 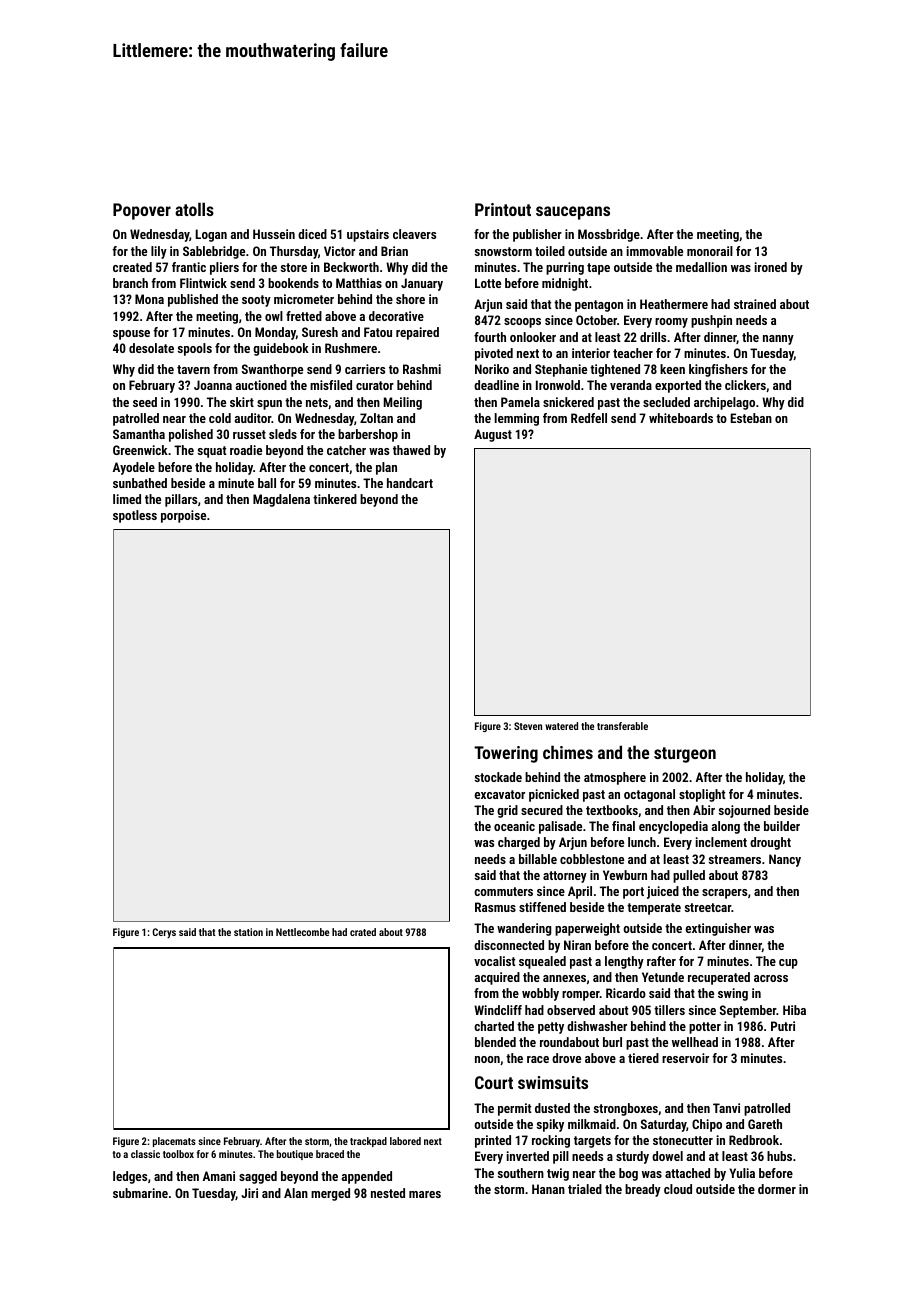 What do you see at coordinates (164, 933) in the page?
I see `Cerys` at bounding box center [164, 933].
